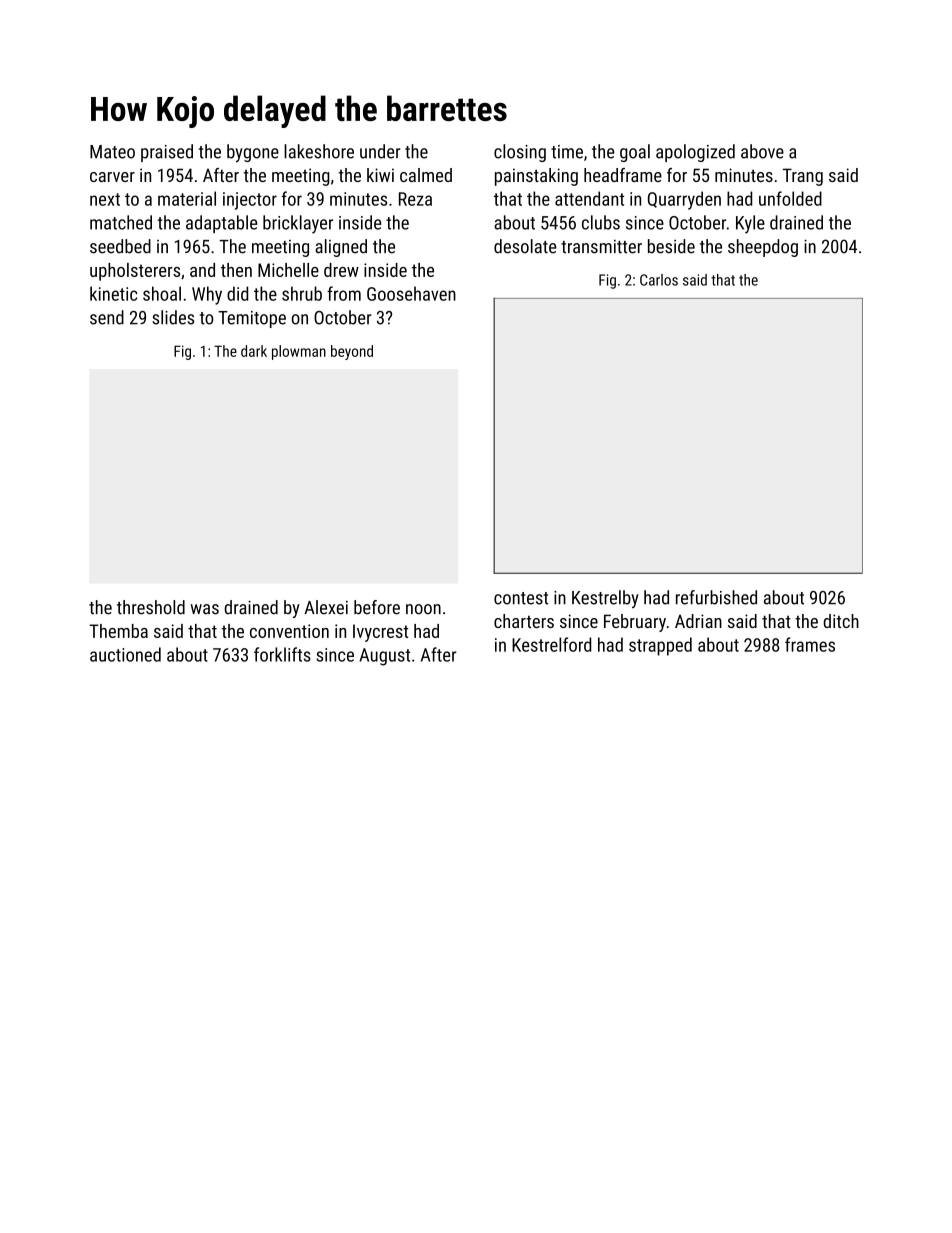 The height and width of the screenshot is (1233, 952). What do you see at coordinates (352, 352) in the screenshot?
I see `beyond` at bounding box center [352, 352].
